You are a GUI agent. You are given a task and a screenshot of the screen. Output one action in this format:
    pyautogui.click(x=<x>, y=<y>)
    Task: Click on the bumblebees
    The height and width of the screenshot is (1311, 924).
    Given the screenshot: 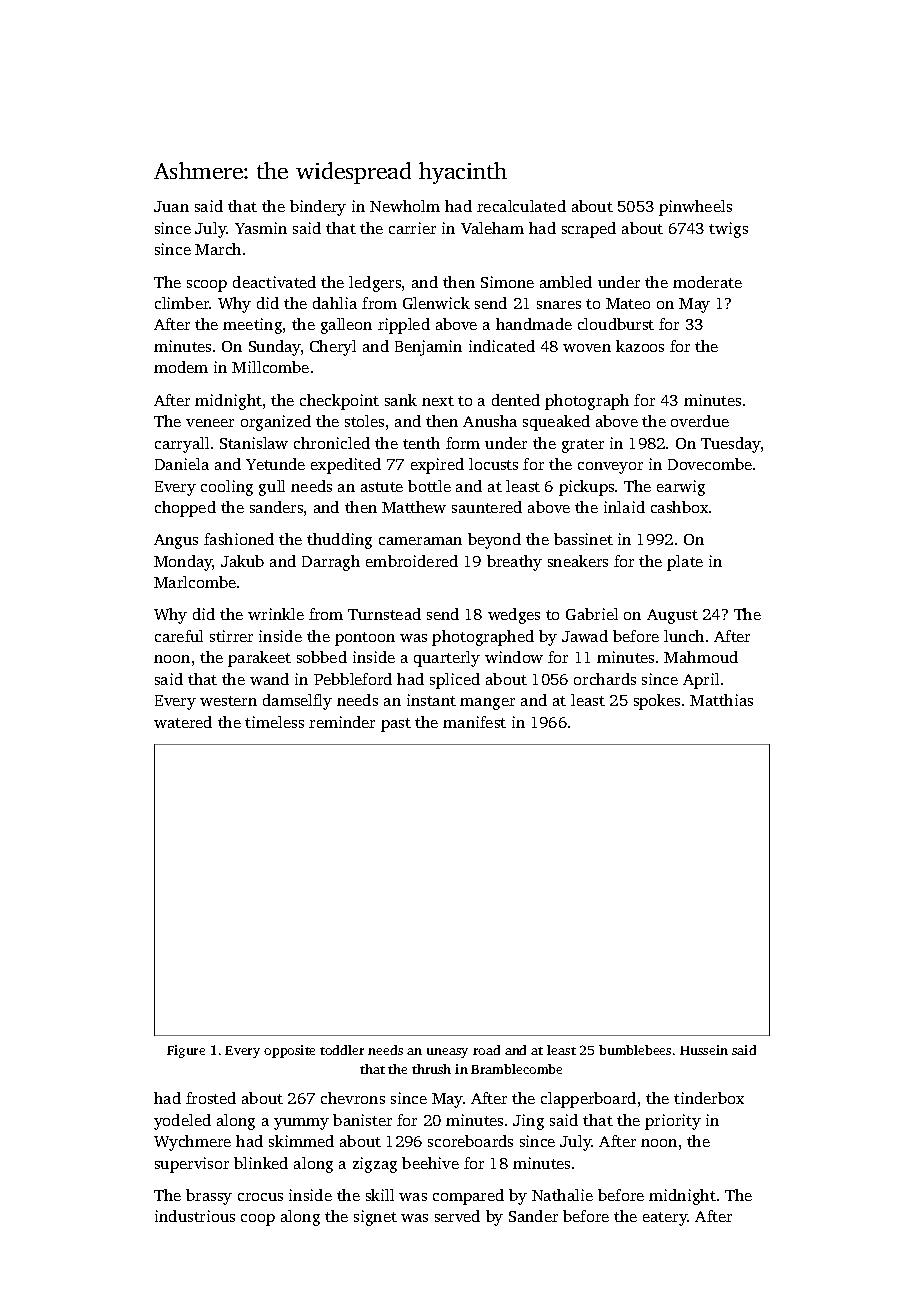 What is the action you would take?
    pyautogui.click(x=635, y=1050)
